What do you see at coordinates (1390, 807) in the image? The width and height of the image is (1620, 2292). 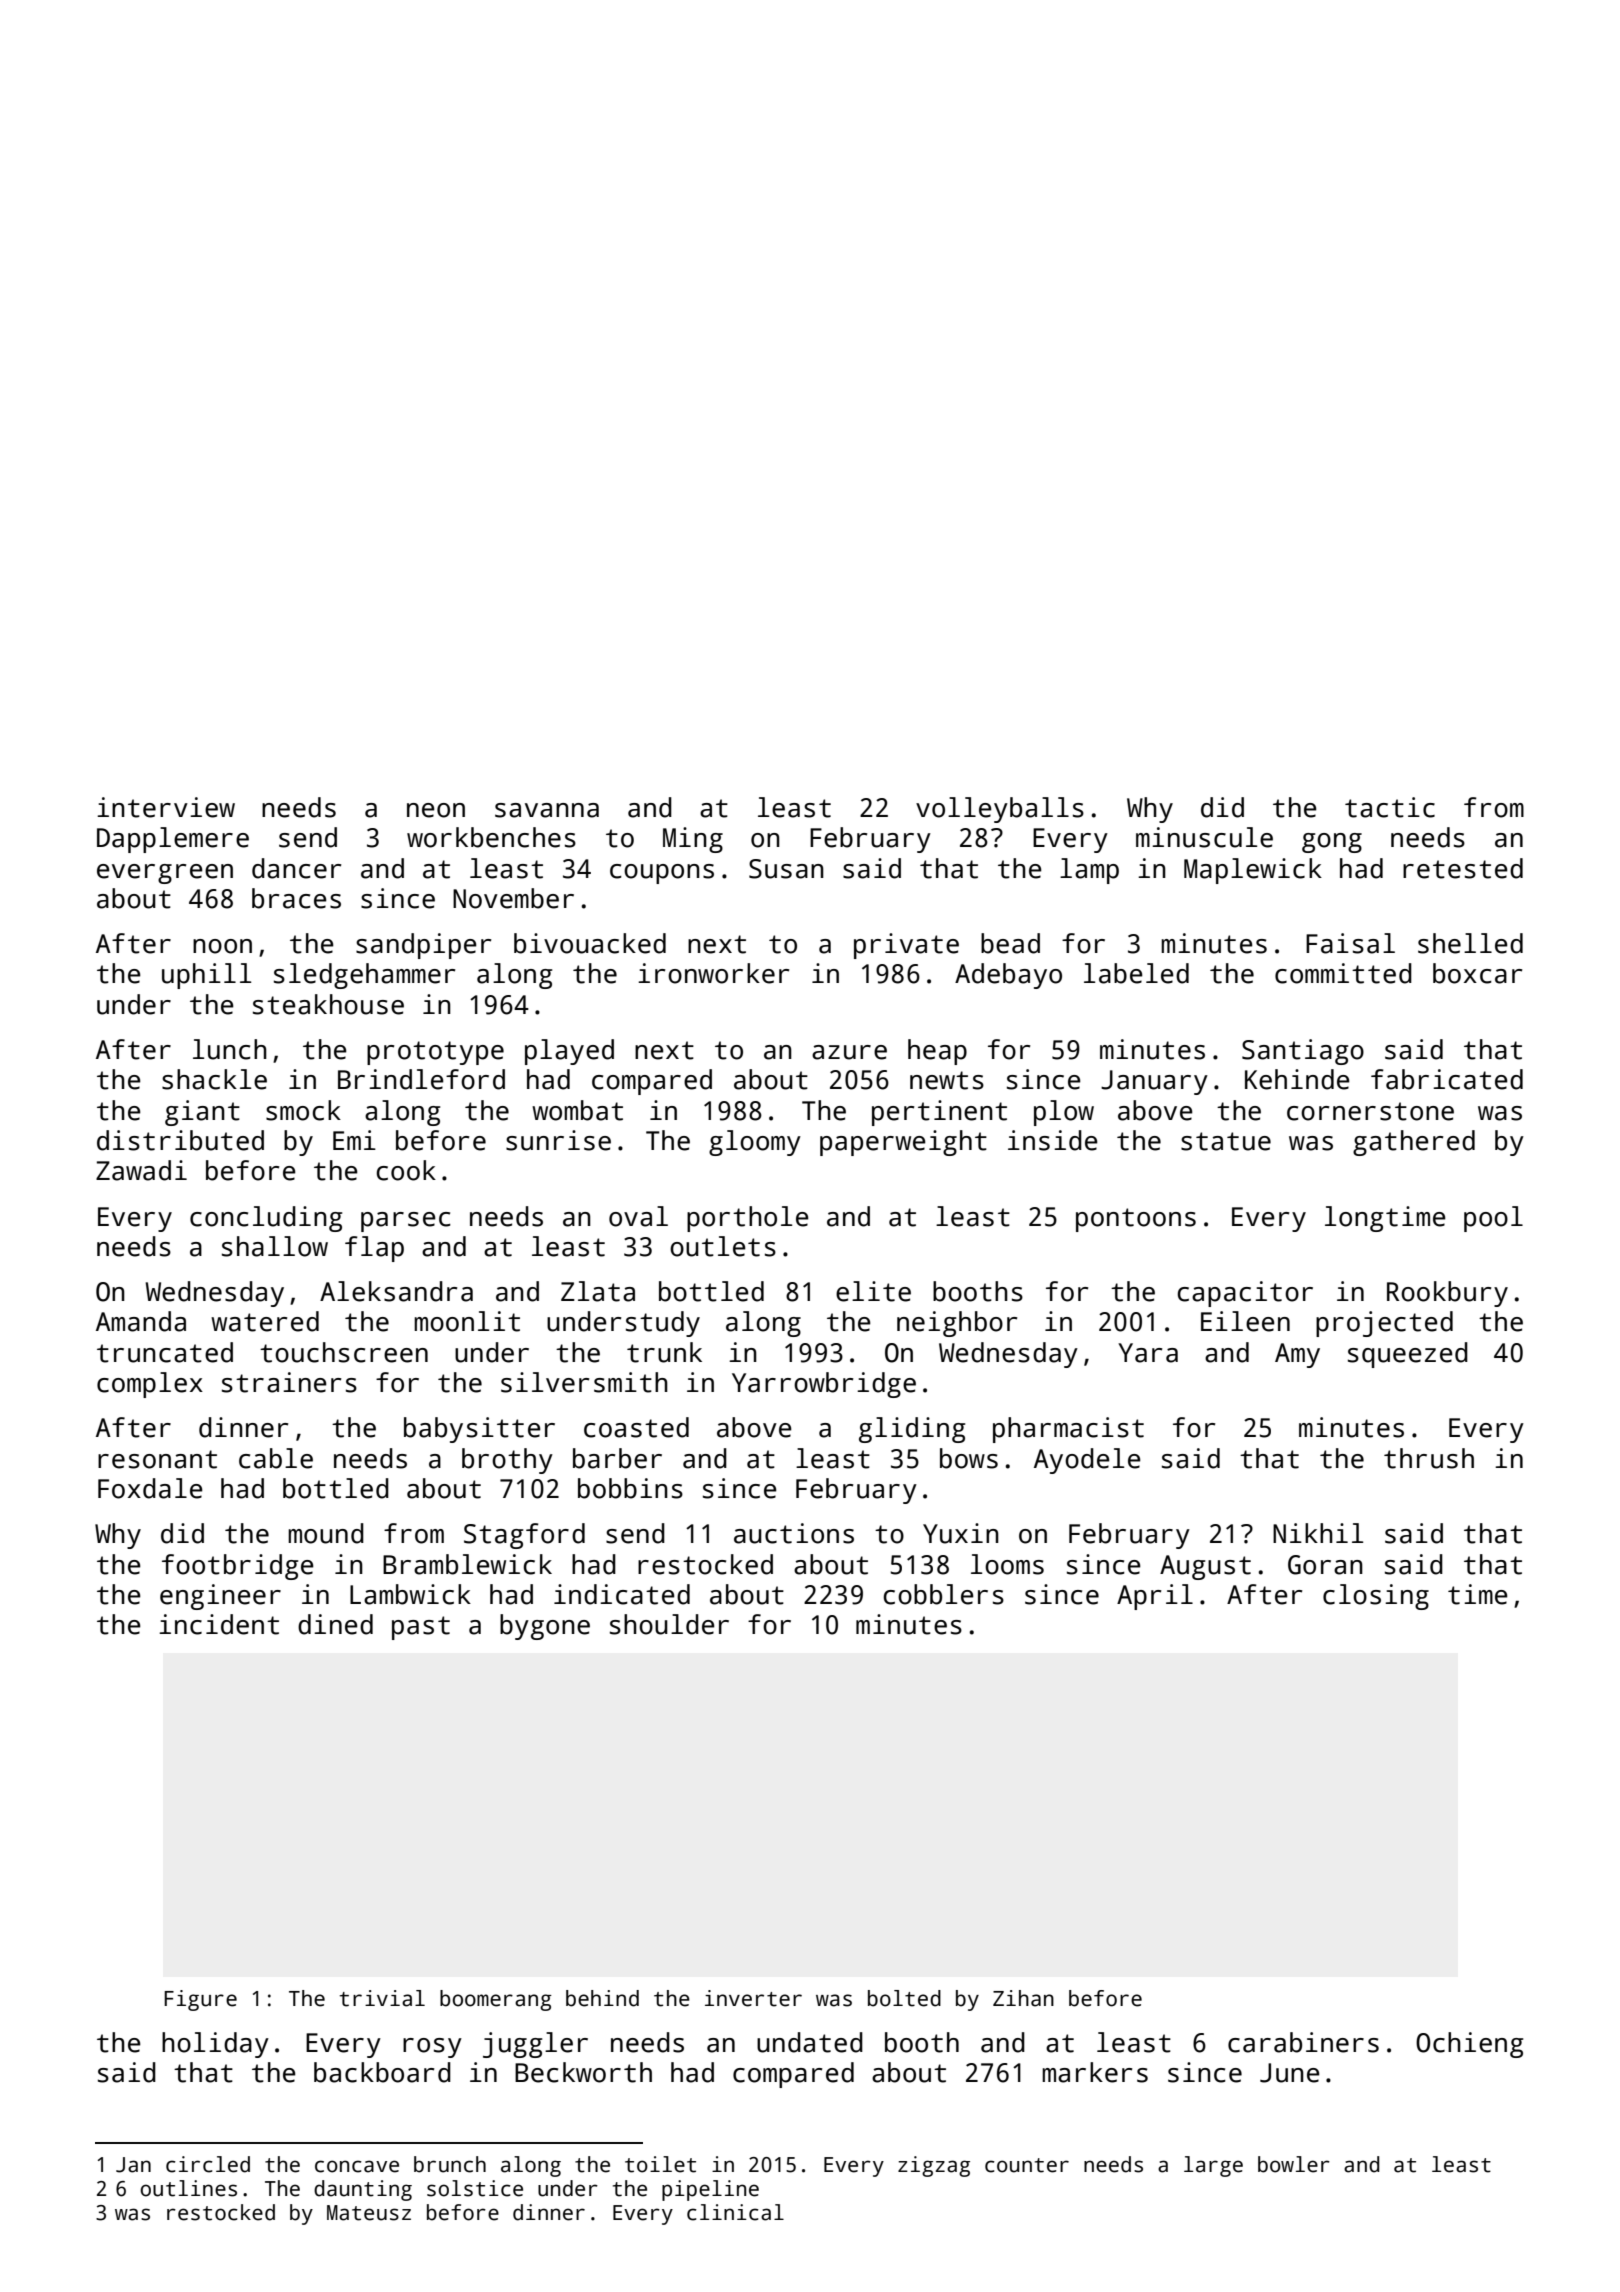 I see `tactic` at bounding box center [1390, 807].
